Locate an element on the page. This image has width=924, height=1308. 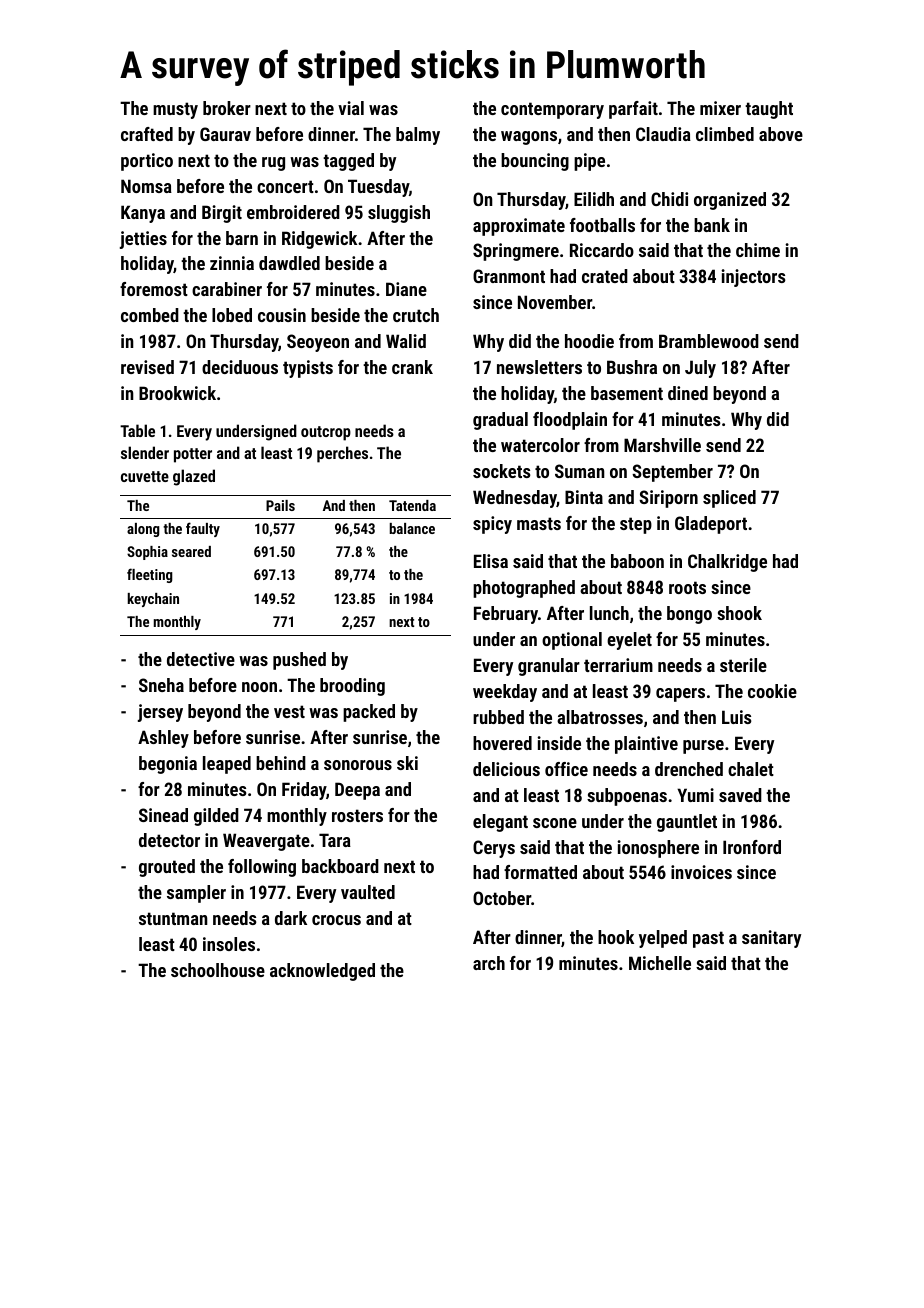
optional is located at coordinates (572, 641).
